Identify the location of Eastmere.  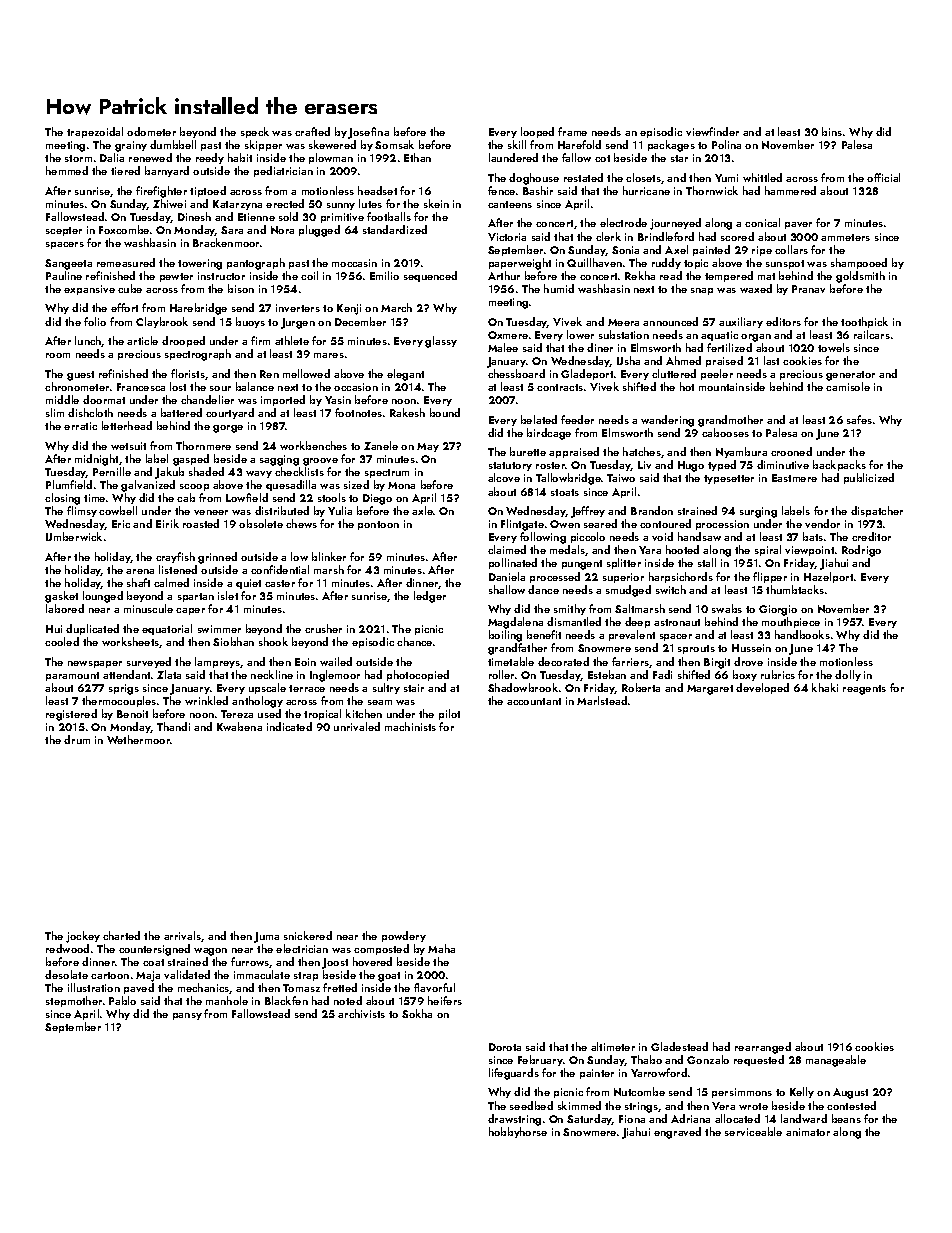
(794, 478).
